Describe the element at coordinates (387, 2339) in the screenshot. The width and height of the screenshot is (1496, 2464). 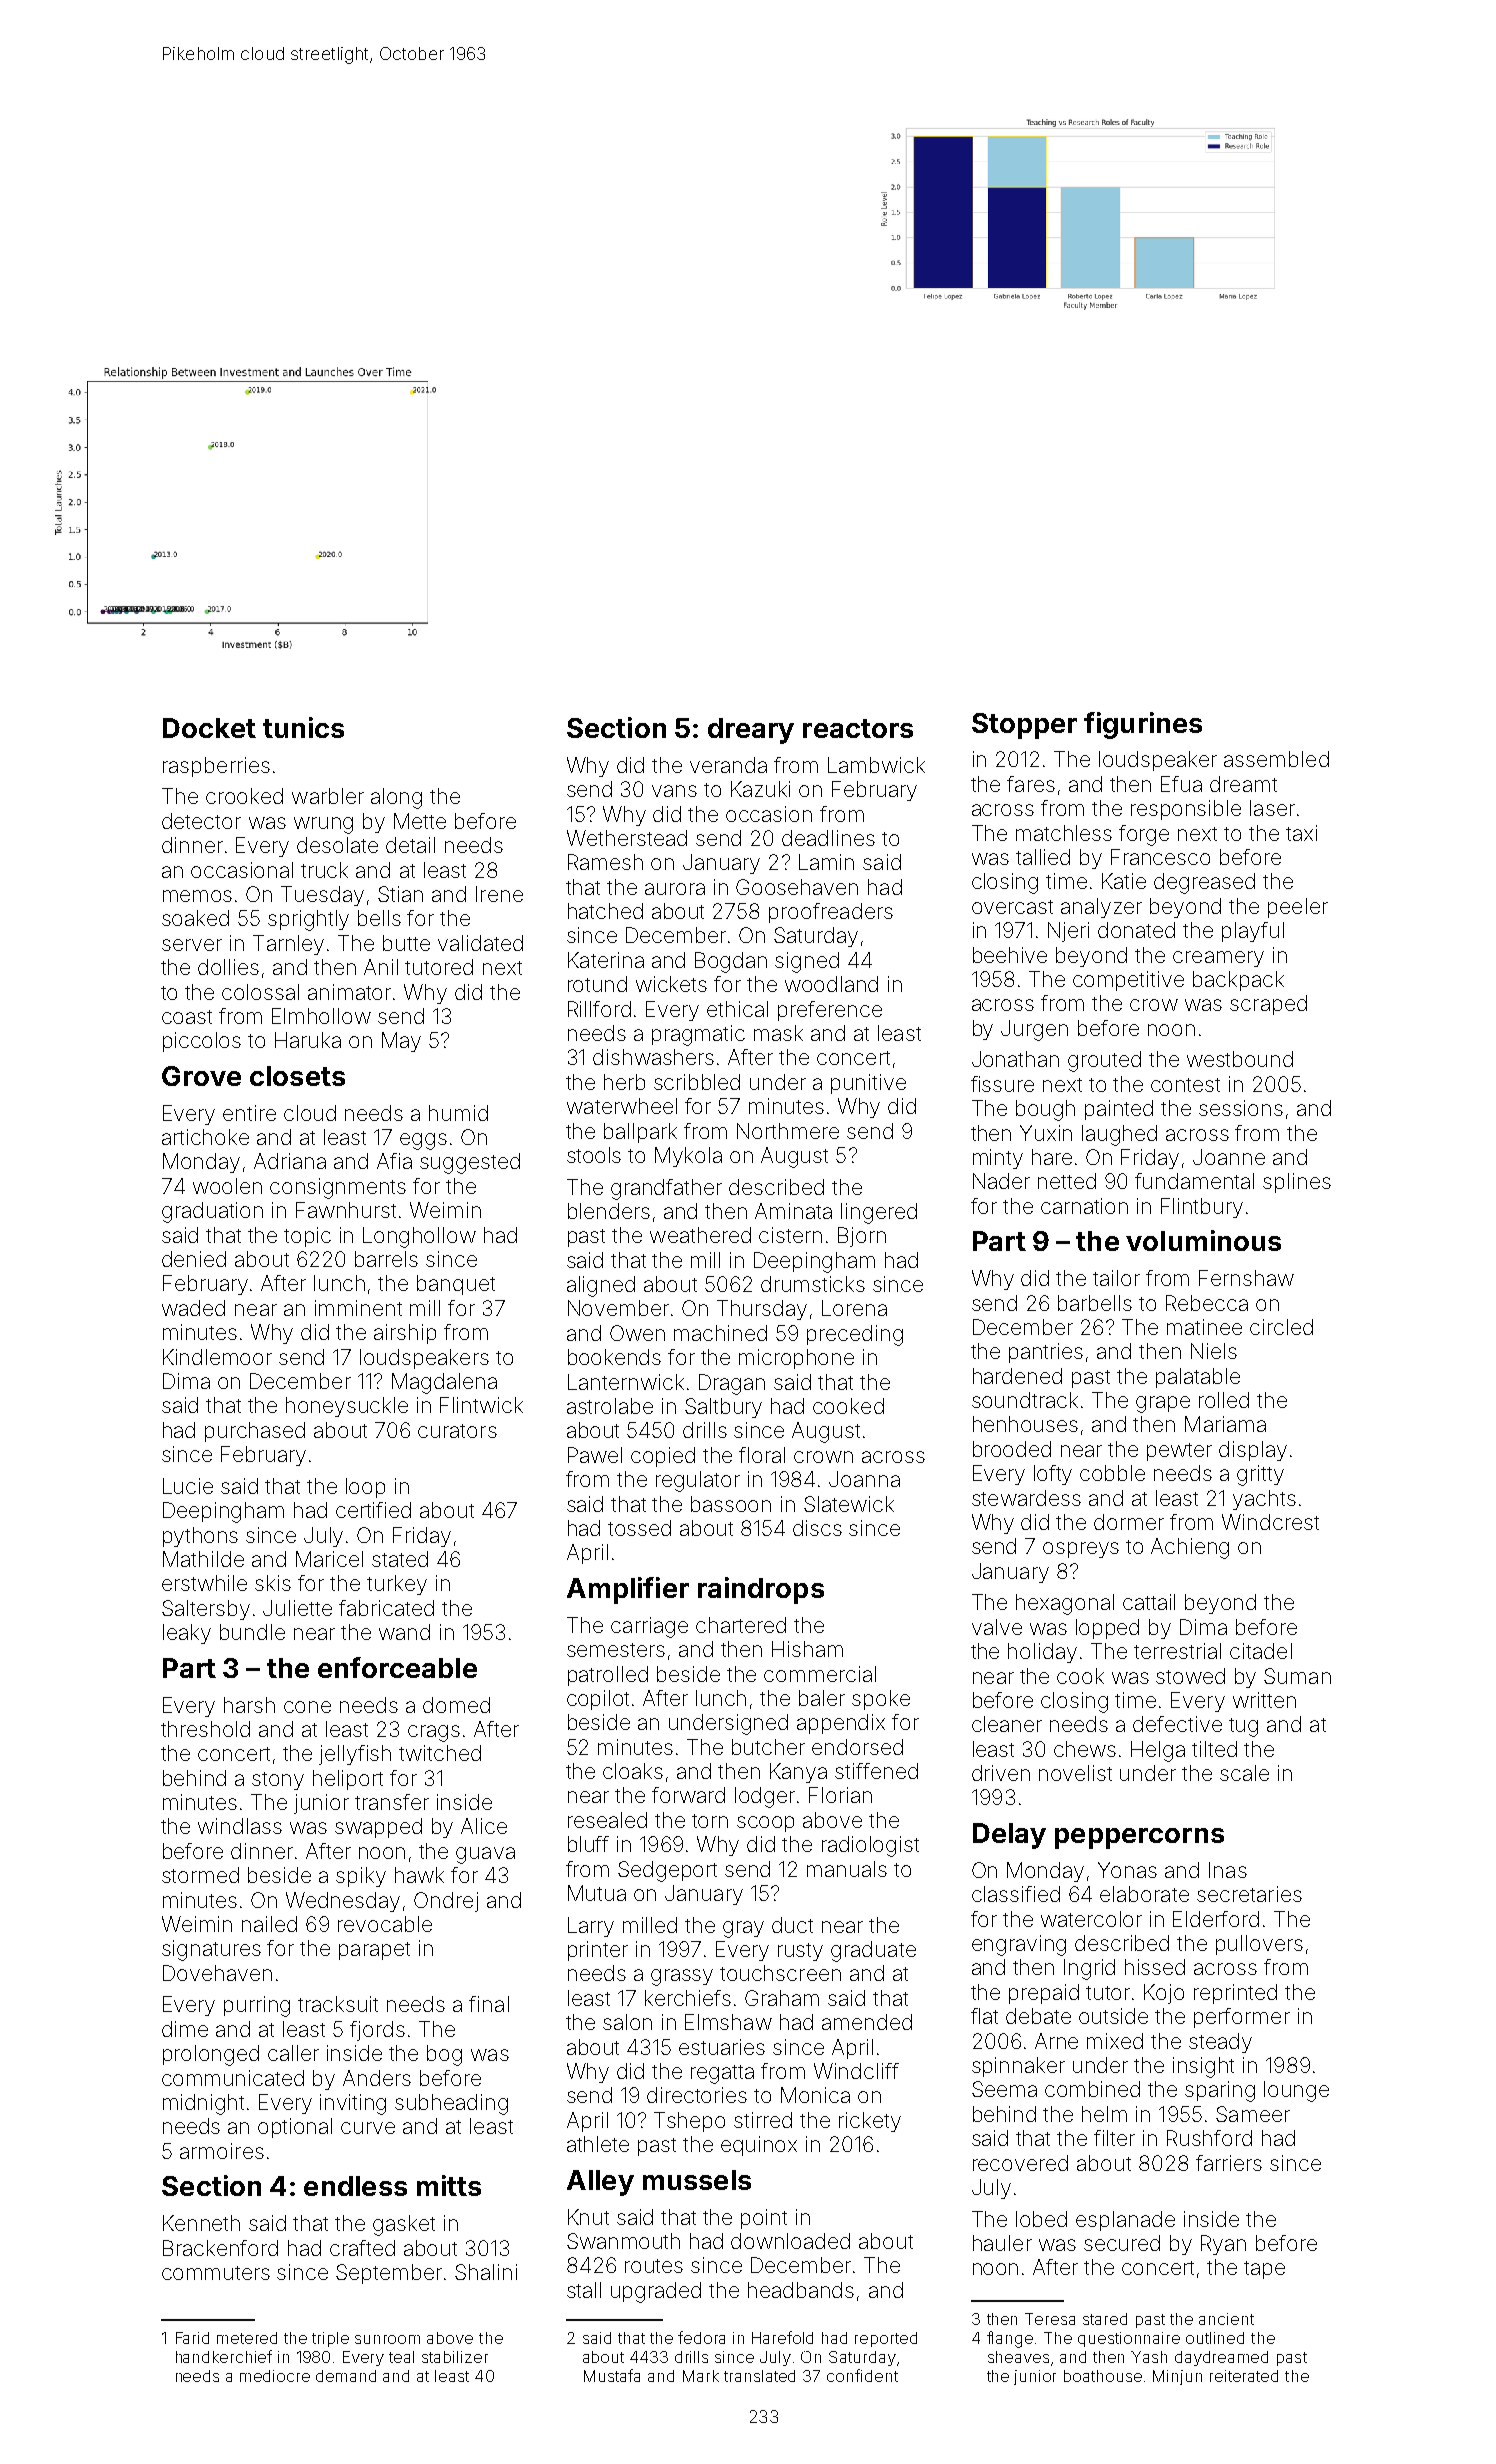
I see `sunroom` at that location.
